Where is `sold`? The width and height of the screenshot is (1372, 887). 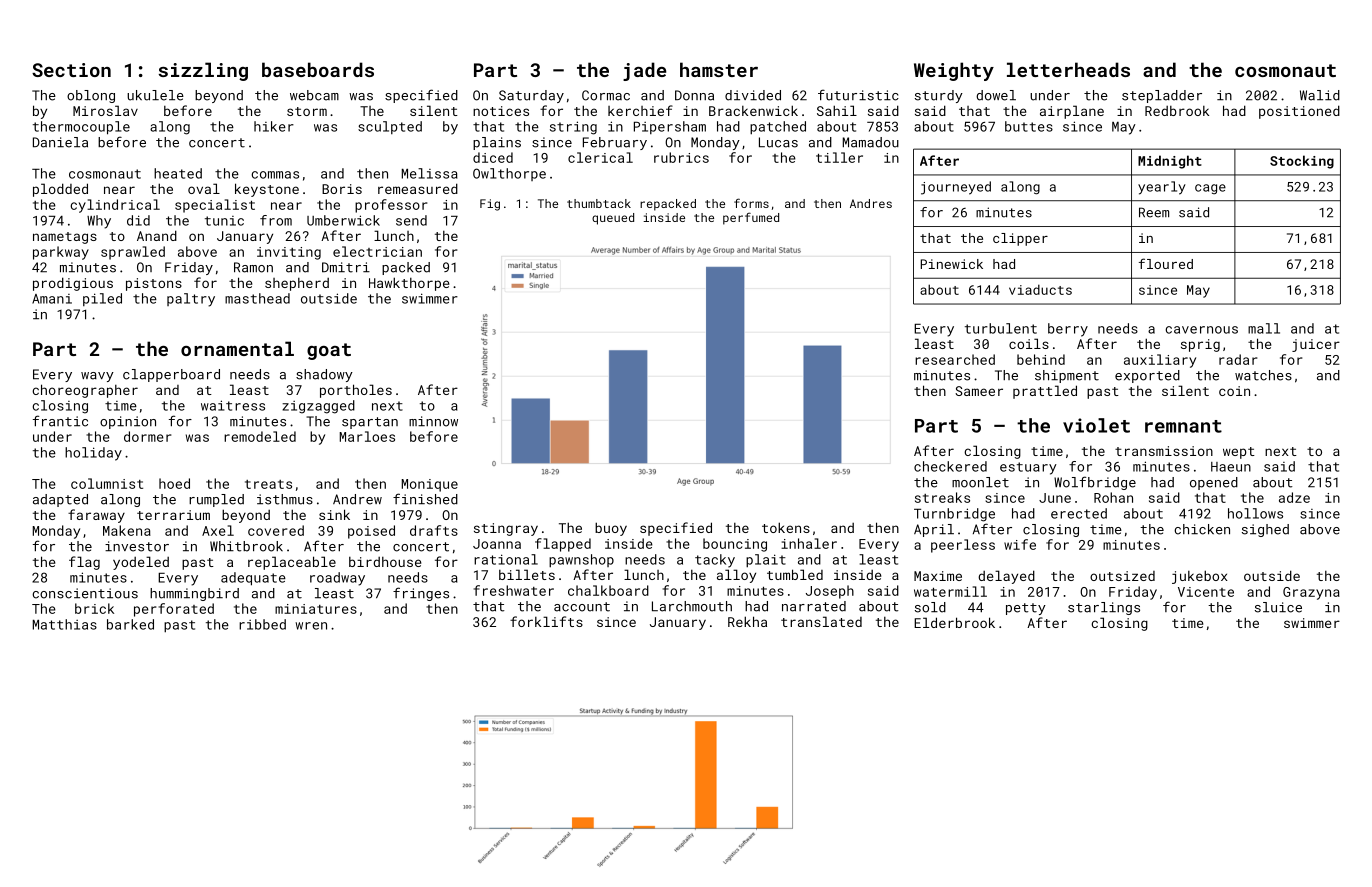
sold is located at coordinates (930, 607).
